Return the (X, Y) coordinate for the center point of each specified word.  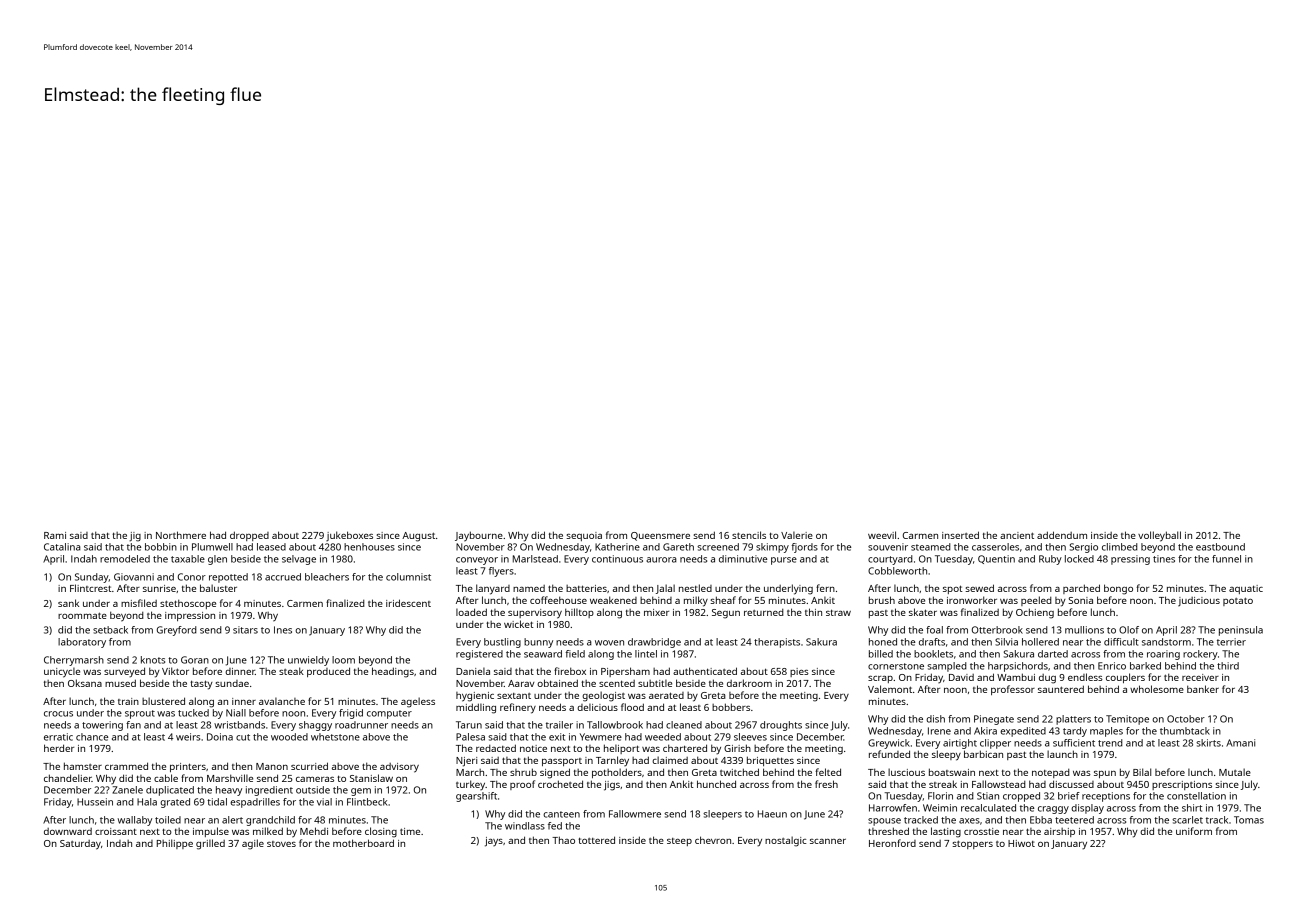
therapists (777, 643)
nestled (695, 588)
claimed (670, 760)
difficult (1121, 642)
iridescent (408, 603)
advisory (399, 768)
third (1228, 666)
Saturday (80, 845)
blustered (163, 701)
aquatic (1246, 589)
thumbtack (1185, 731)
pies (799, 672)
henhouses (369, 547)
